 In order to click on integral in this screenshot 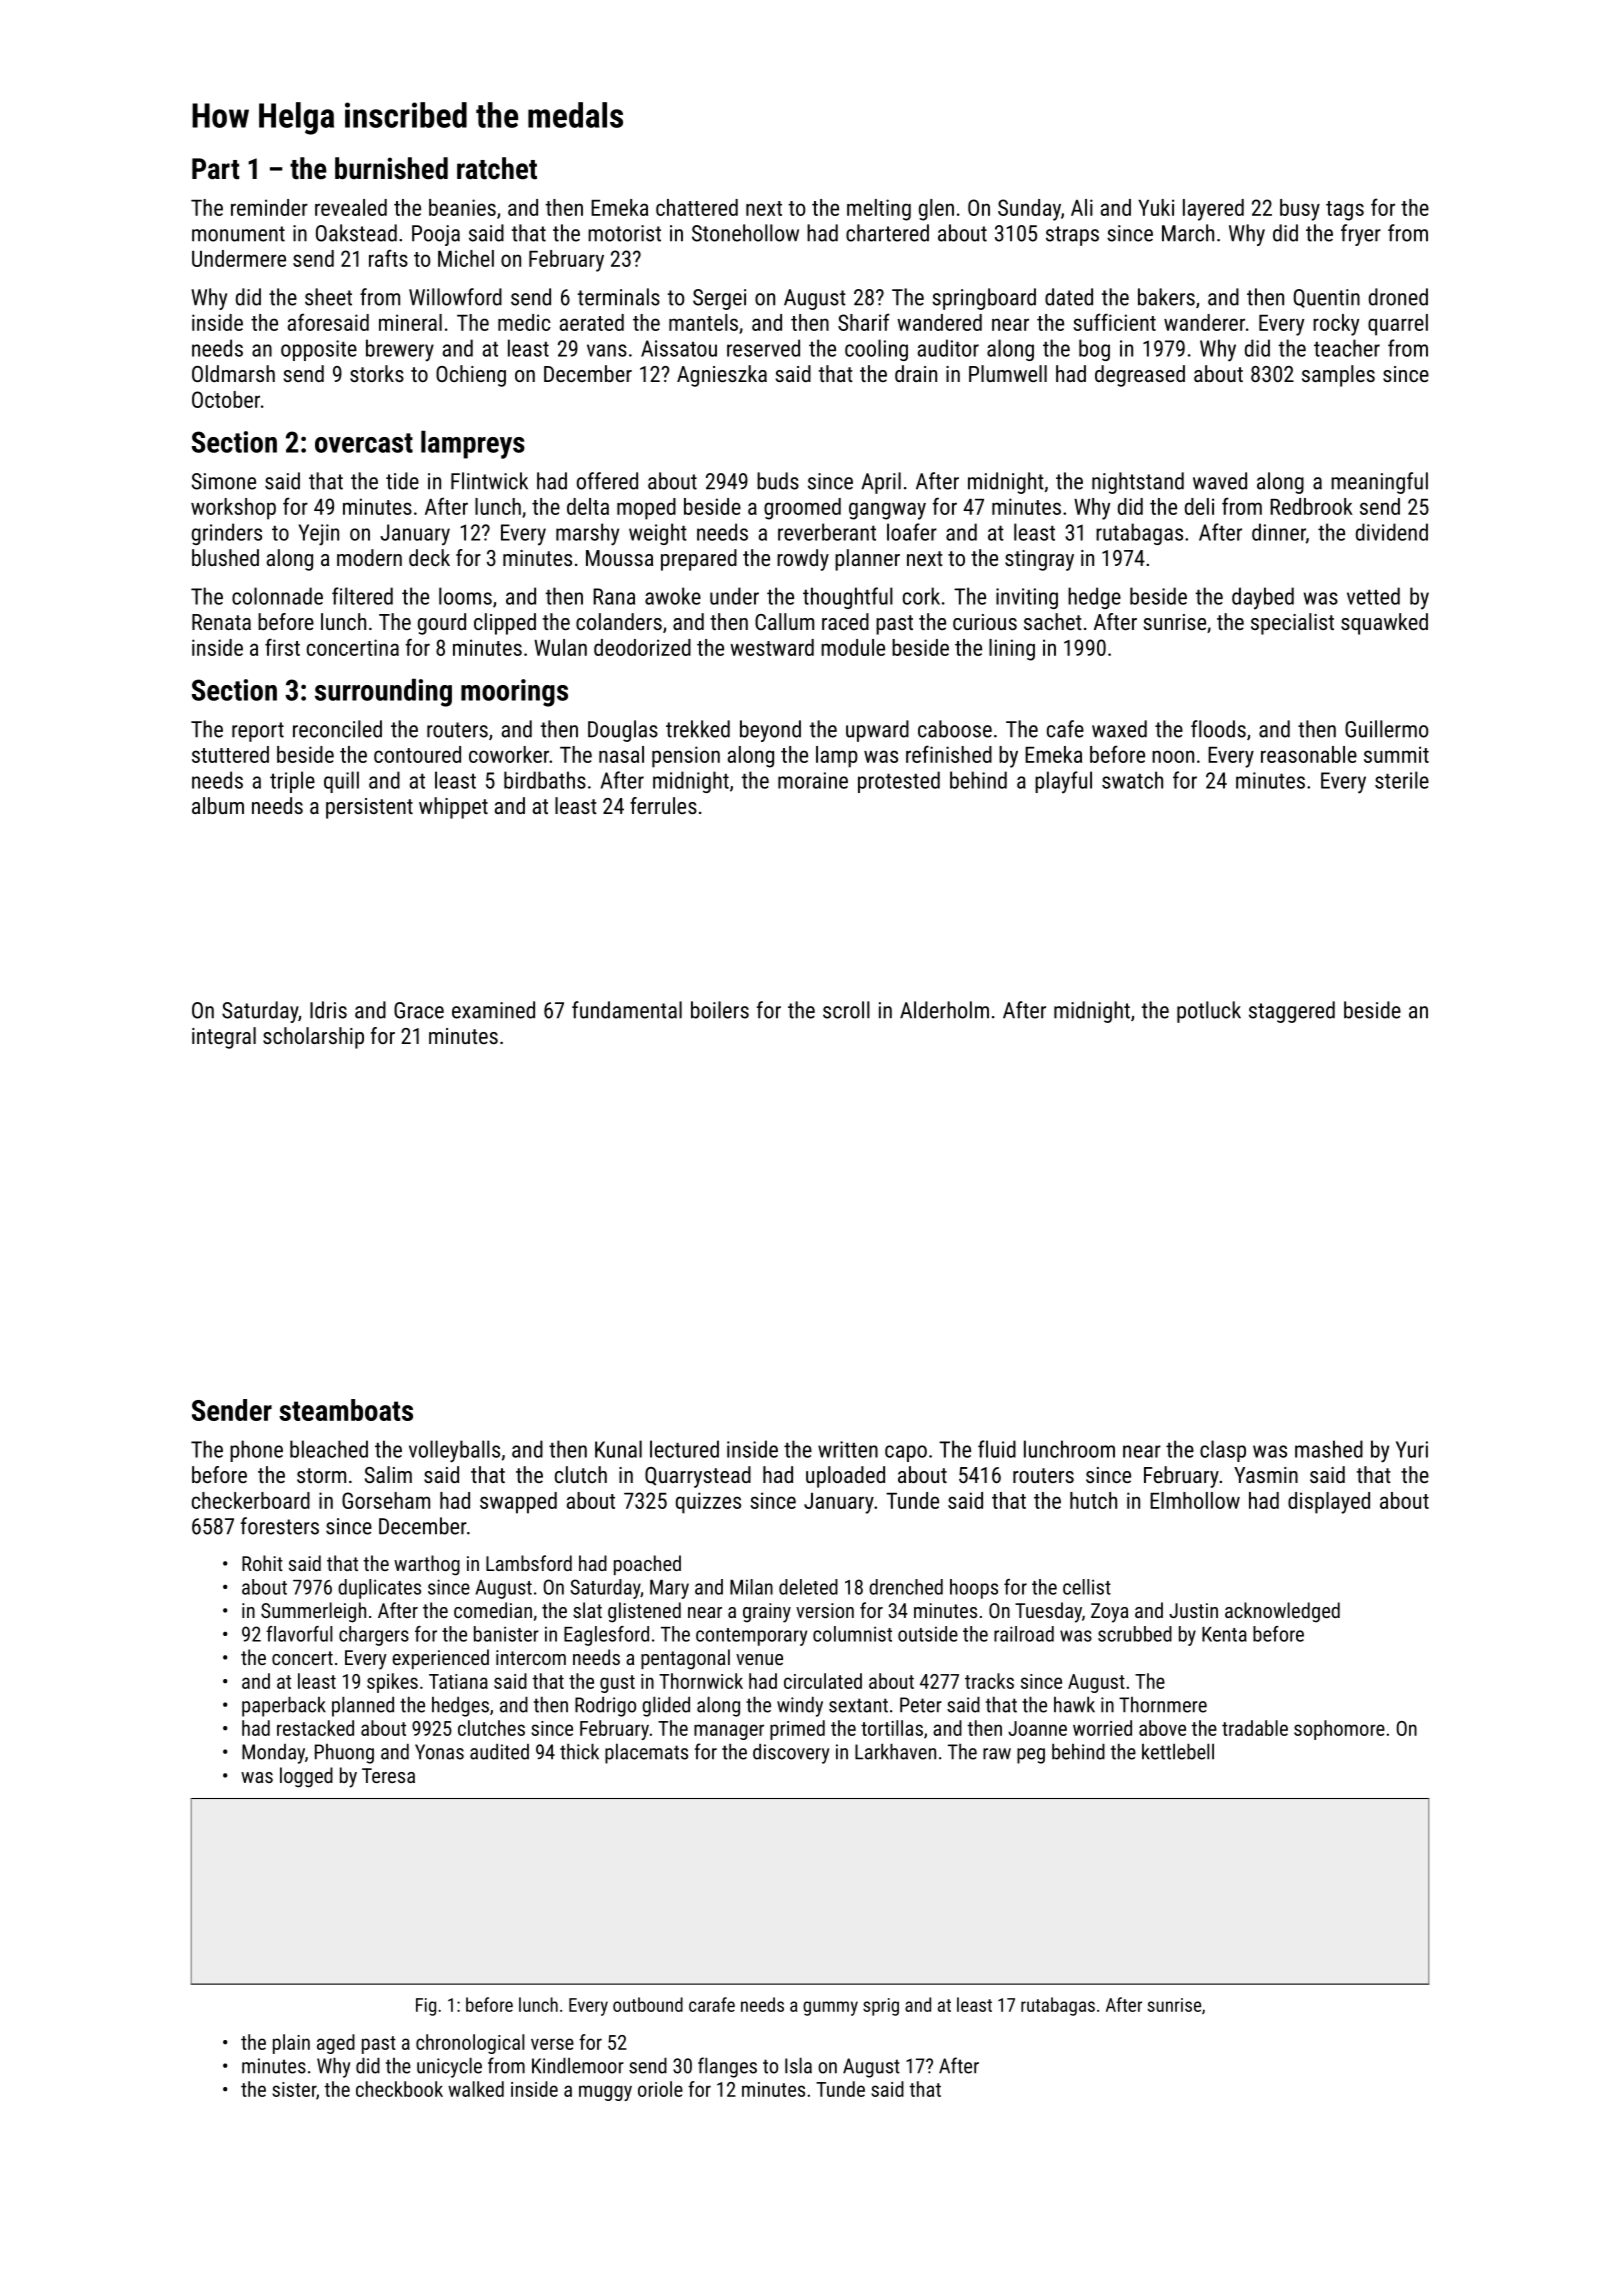, I will do `click(224, 1038)`.
